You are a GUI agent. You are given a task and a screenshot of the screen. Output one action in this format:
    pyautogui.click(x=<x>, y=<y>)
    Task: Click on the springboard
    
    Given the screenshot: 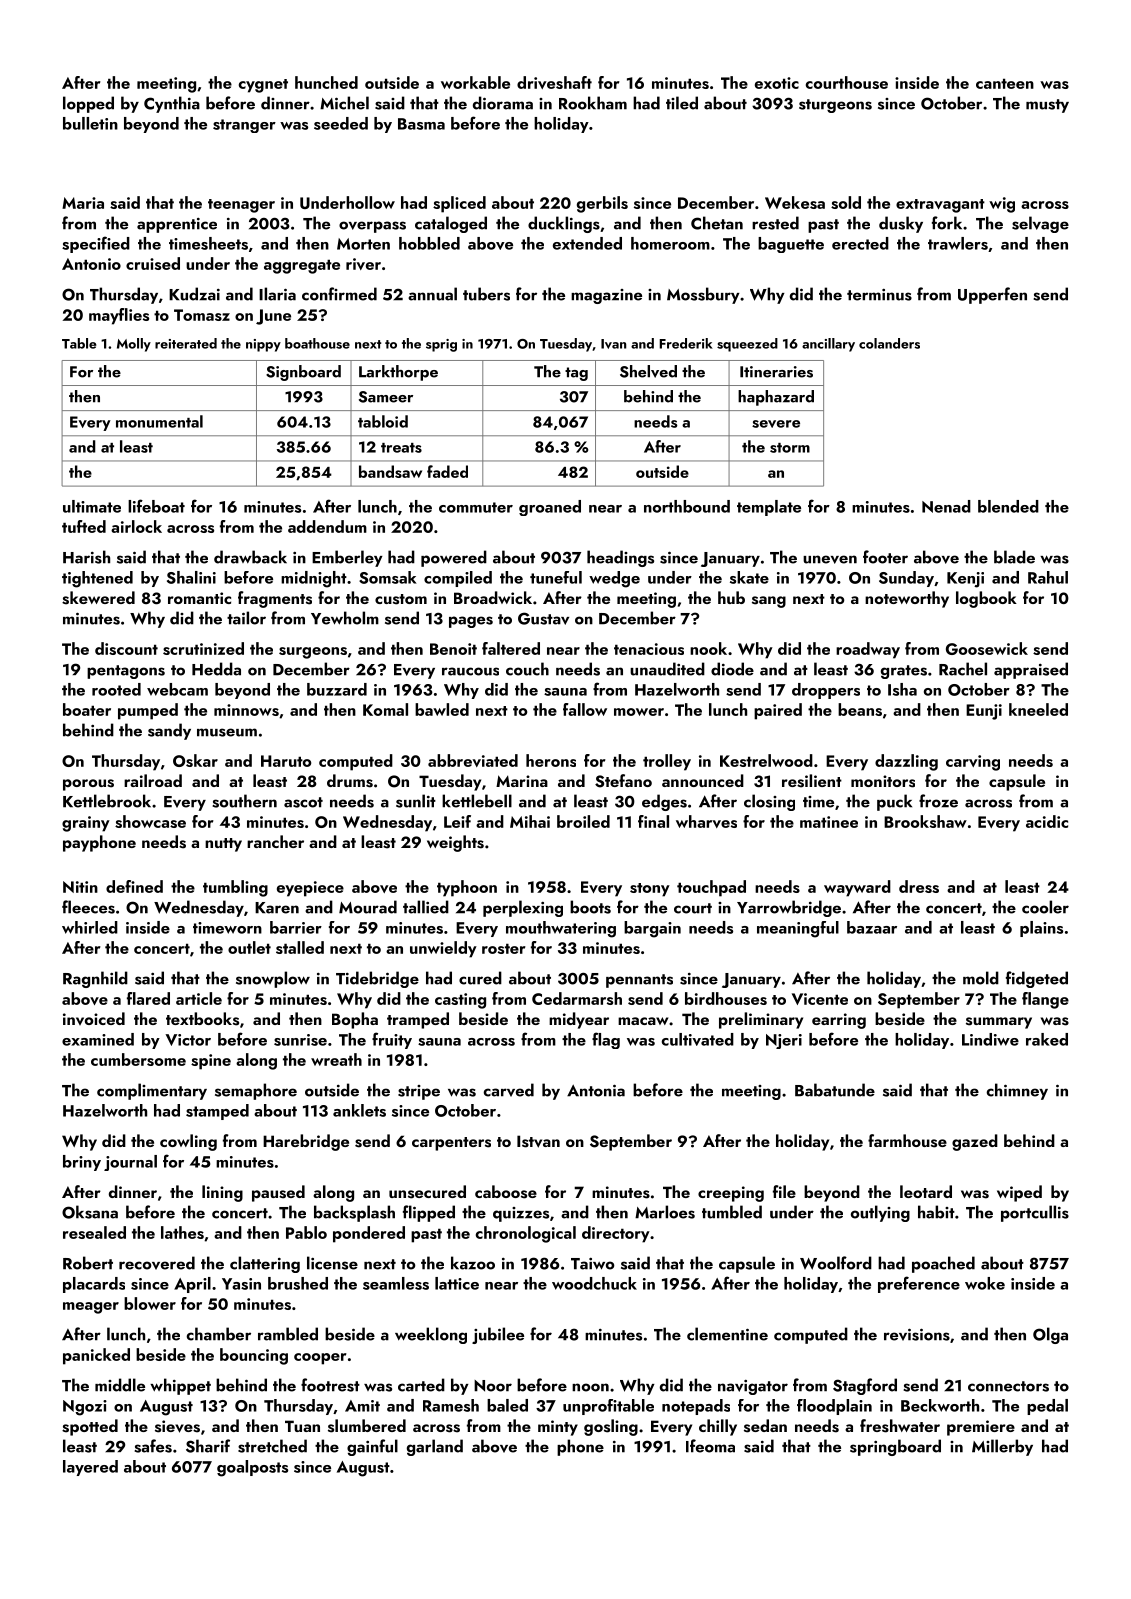 What is the action you would take?
    pyautogui.click(x=895, y=1447)
